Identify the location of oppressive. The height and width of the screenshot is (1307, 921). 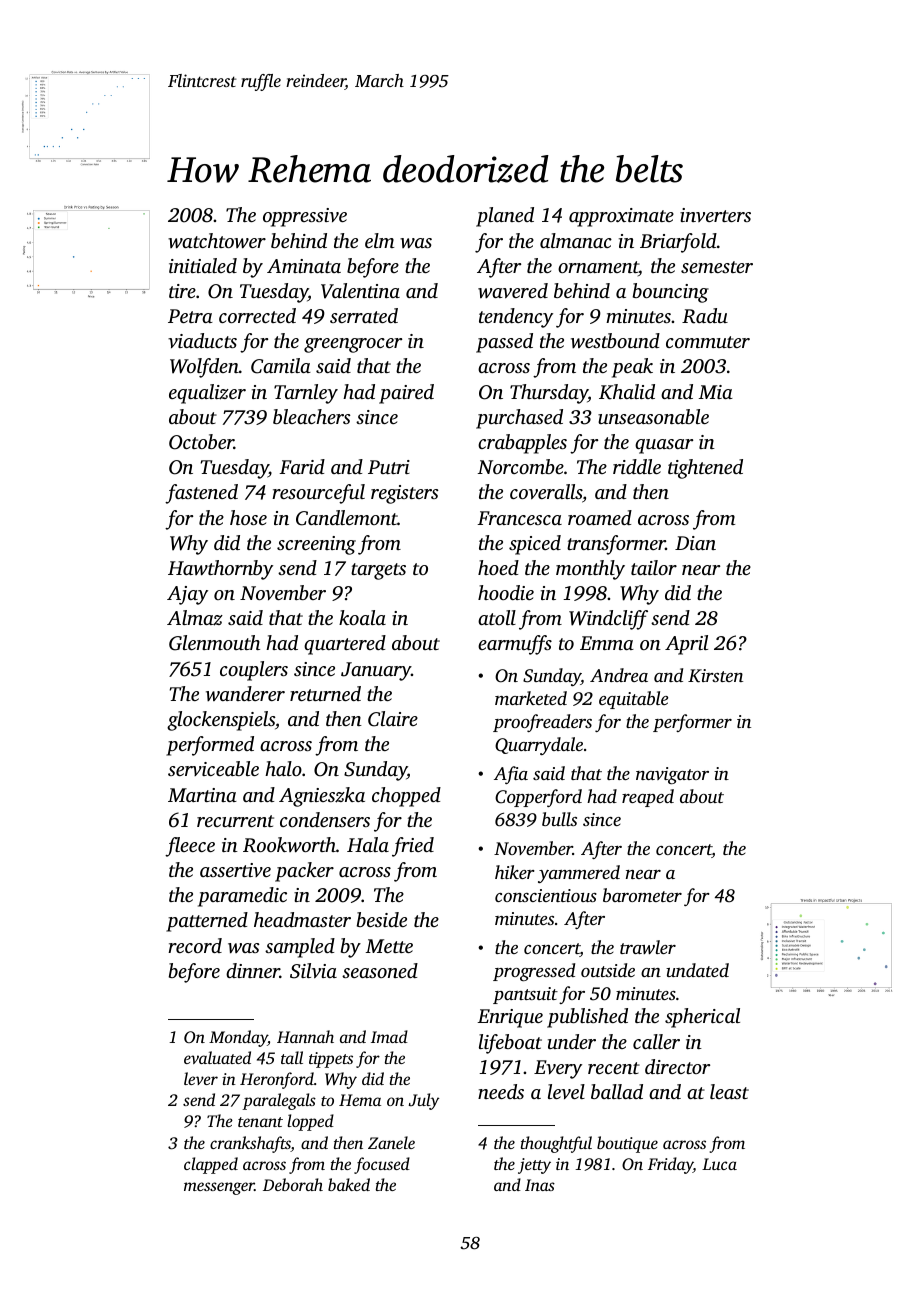
(305, 217).
